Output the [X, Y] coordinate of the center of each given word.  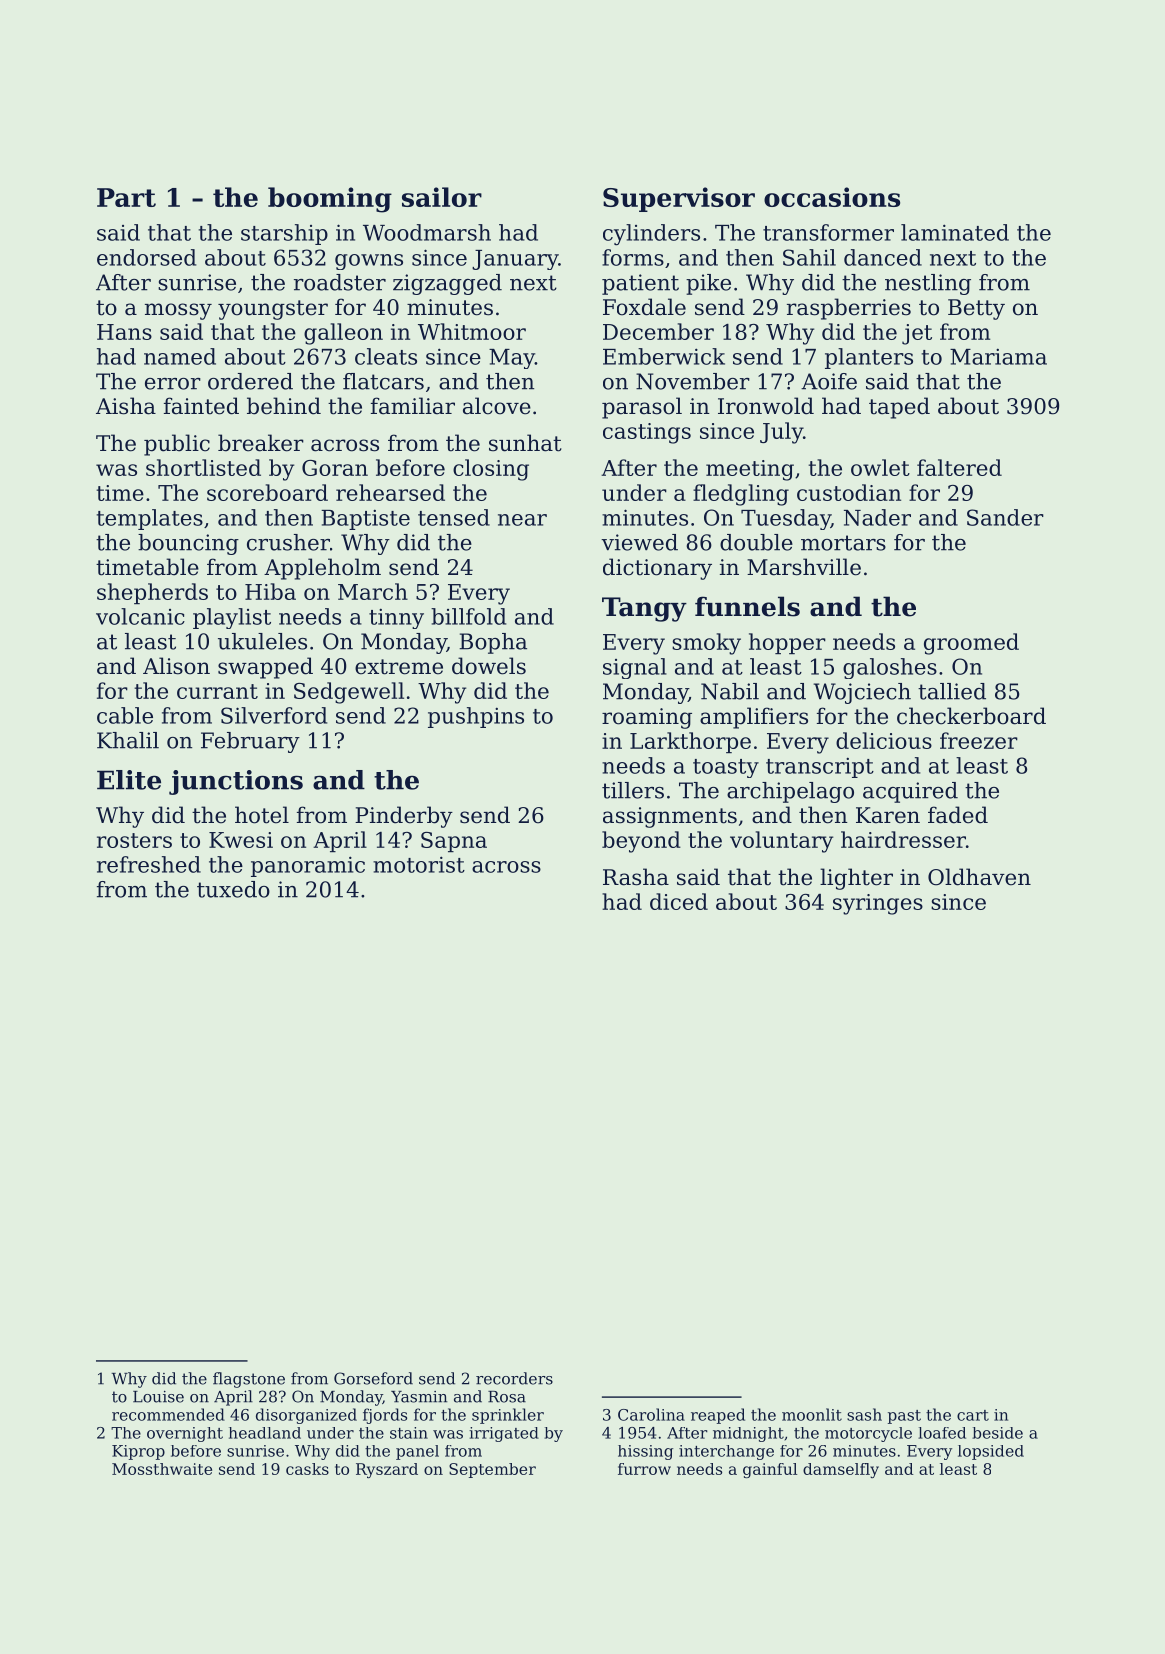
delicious [884, 740]
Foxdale [644, 307]
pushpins [476, 717]
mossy [178, 311]
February [250, 742]
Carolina [651, 1414]
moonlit [812, 1414]
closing [491, 470]
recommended [168, 1414]
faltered [959, 467]
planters [869, 358]
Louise [158, 1397]
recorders [514, 1378]
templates [149, 519]
